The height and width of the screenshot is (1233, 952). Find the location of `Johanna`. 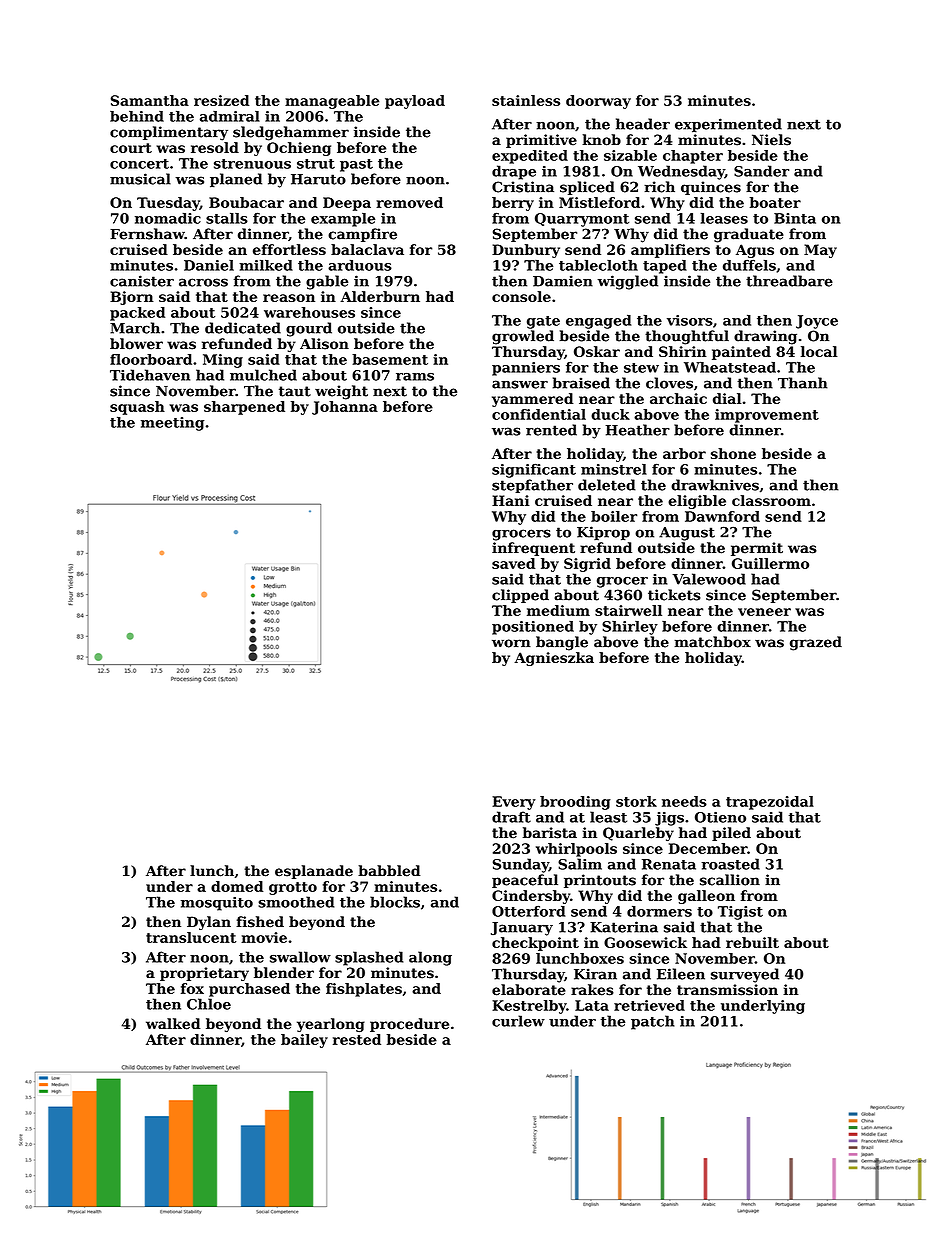

Johanna is located at coordinates (345, 408).
